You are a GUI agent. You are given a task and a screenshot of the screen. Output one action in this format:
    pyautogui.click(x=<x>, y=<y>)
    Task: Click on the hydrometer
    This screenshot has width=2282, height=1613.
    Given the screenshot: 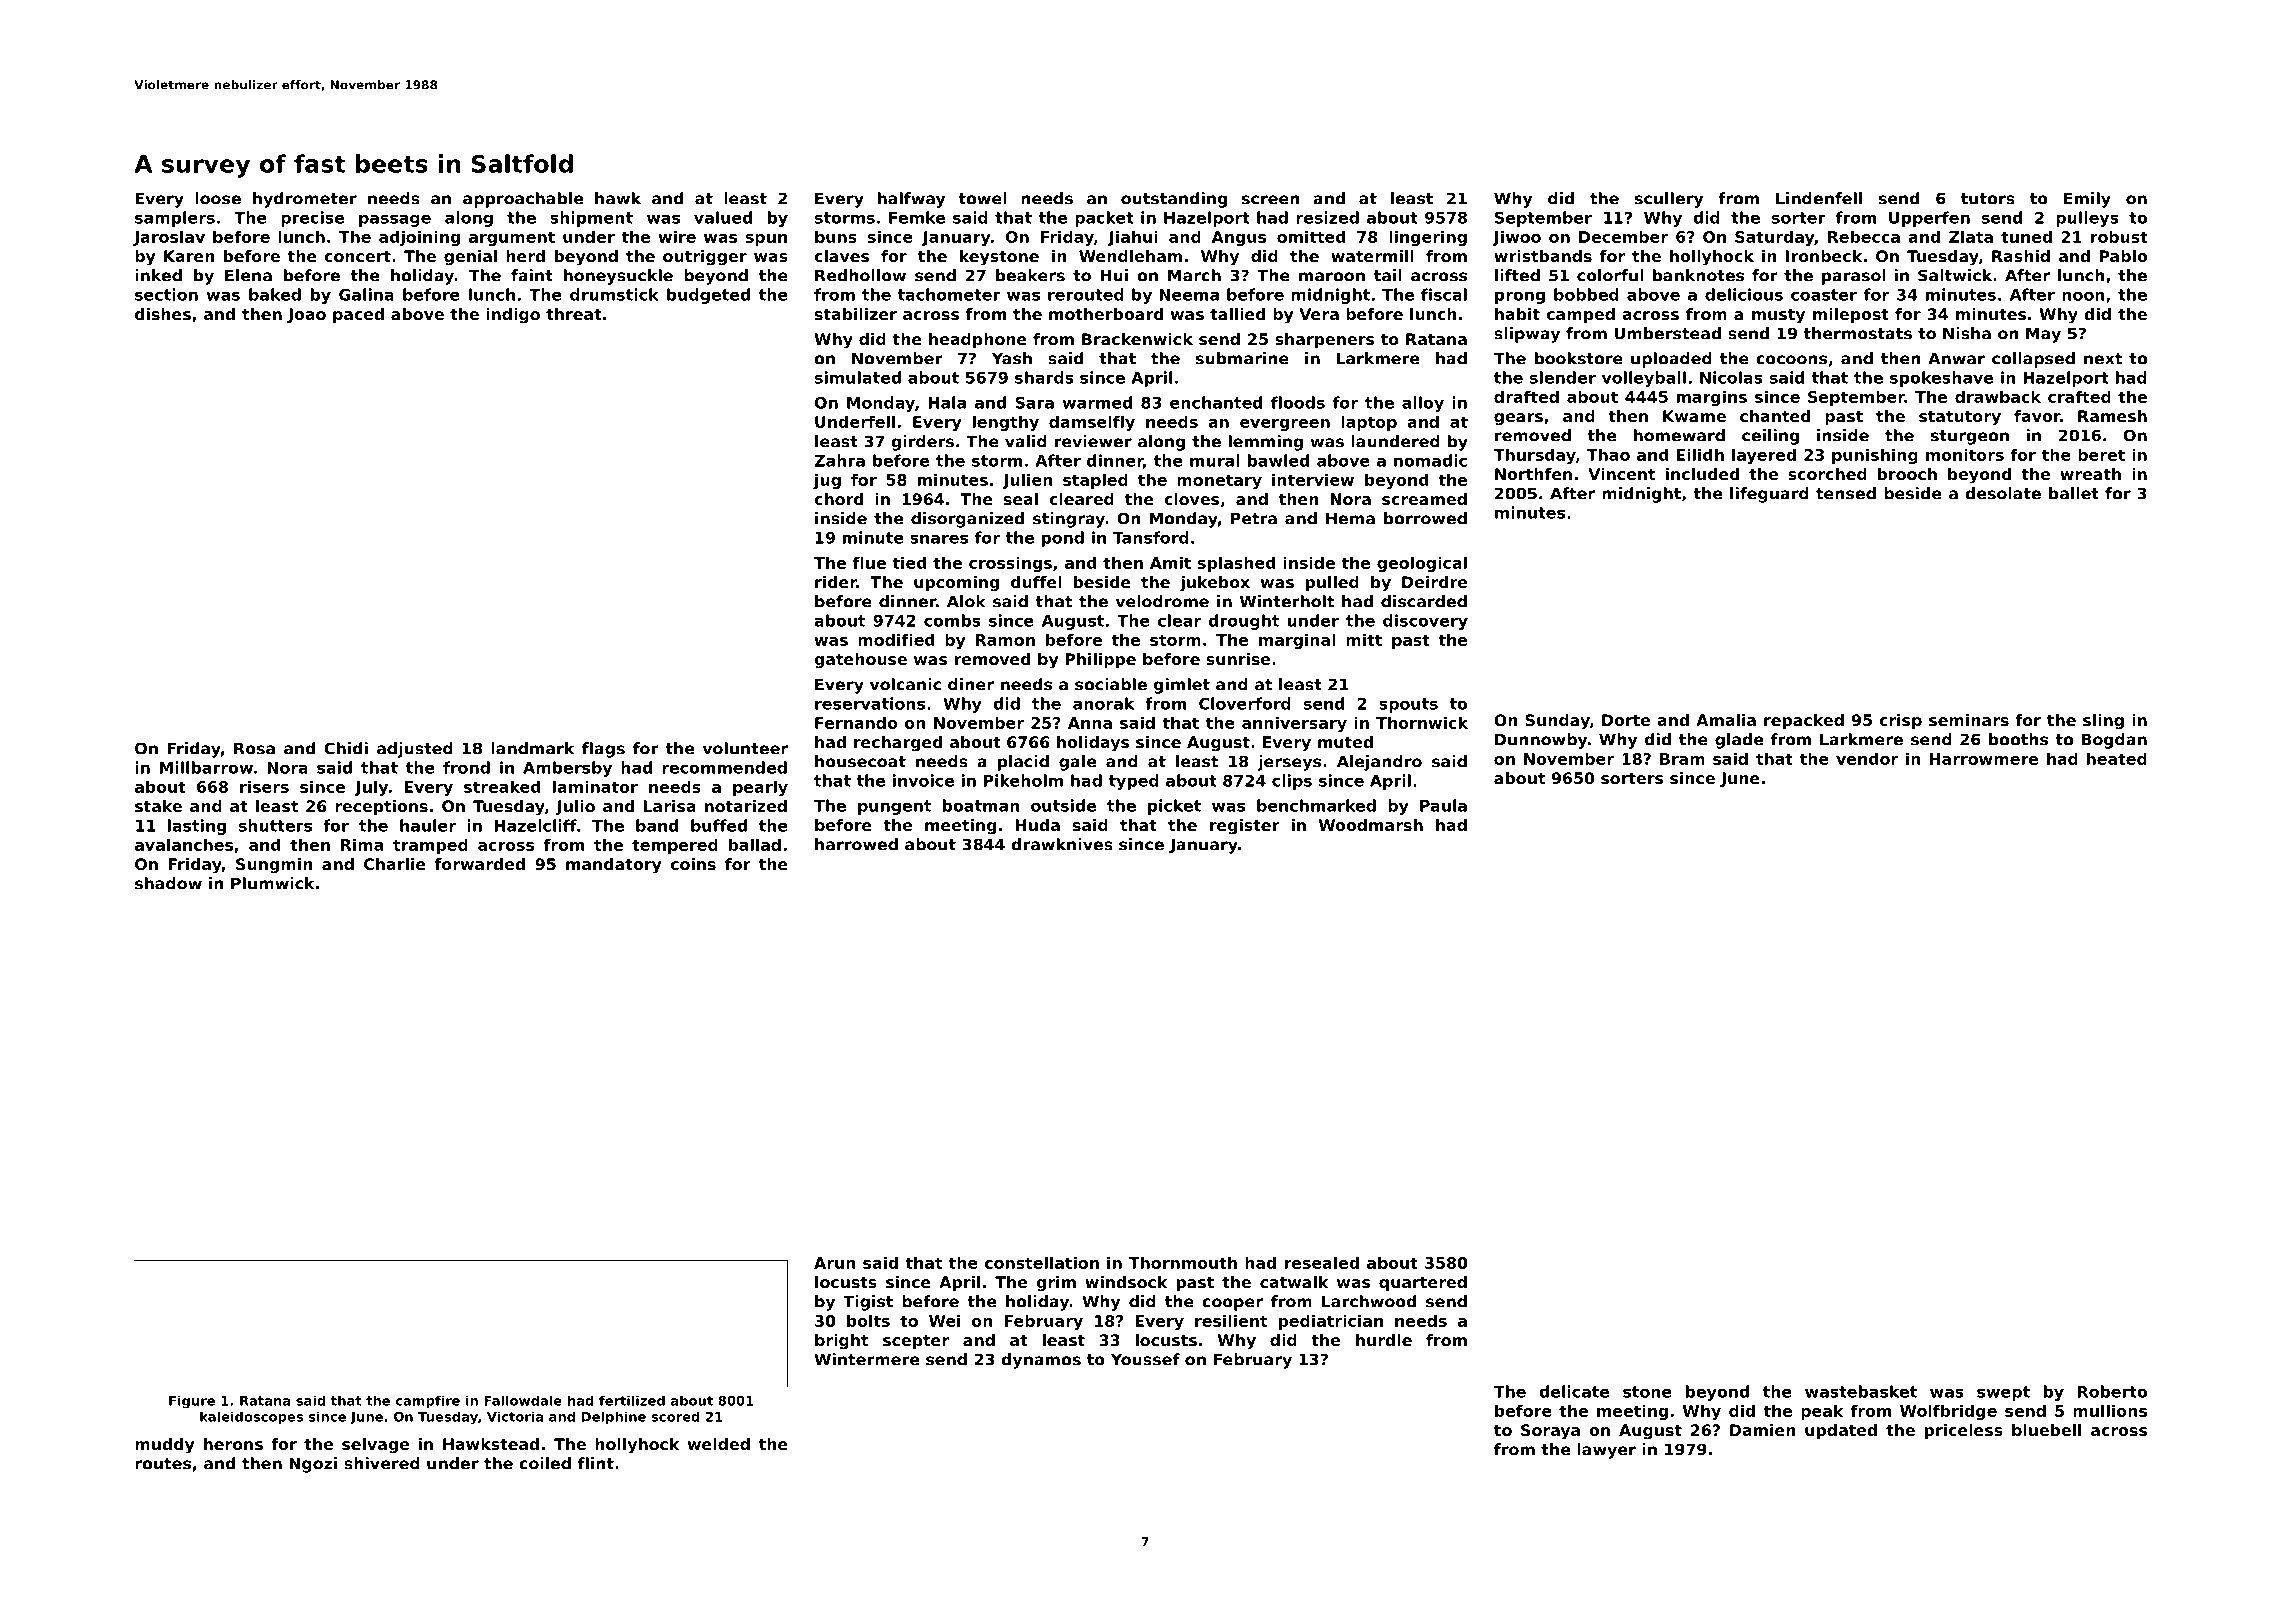 What is the action you would take?
    pyautogui.click(x=305, y=200)
